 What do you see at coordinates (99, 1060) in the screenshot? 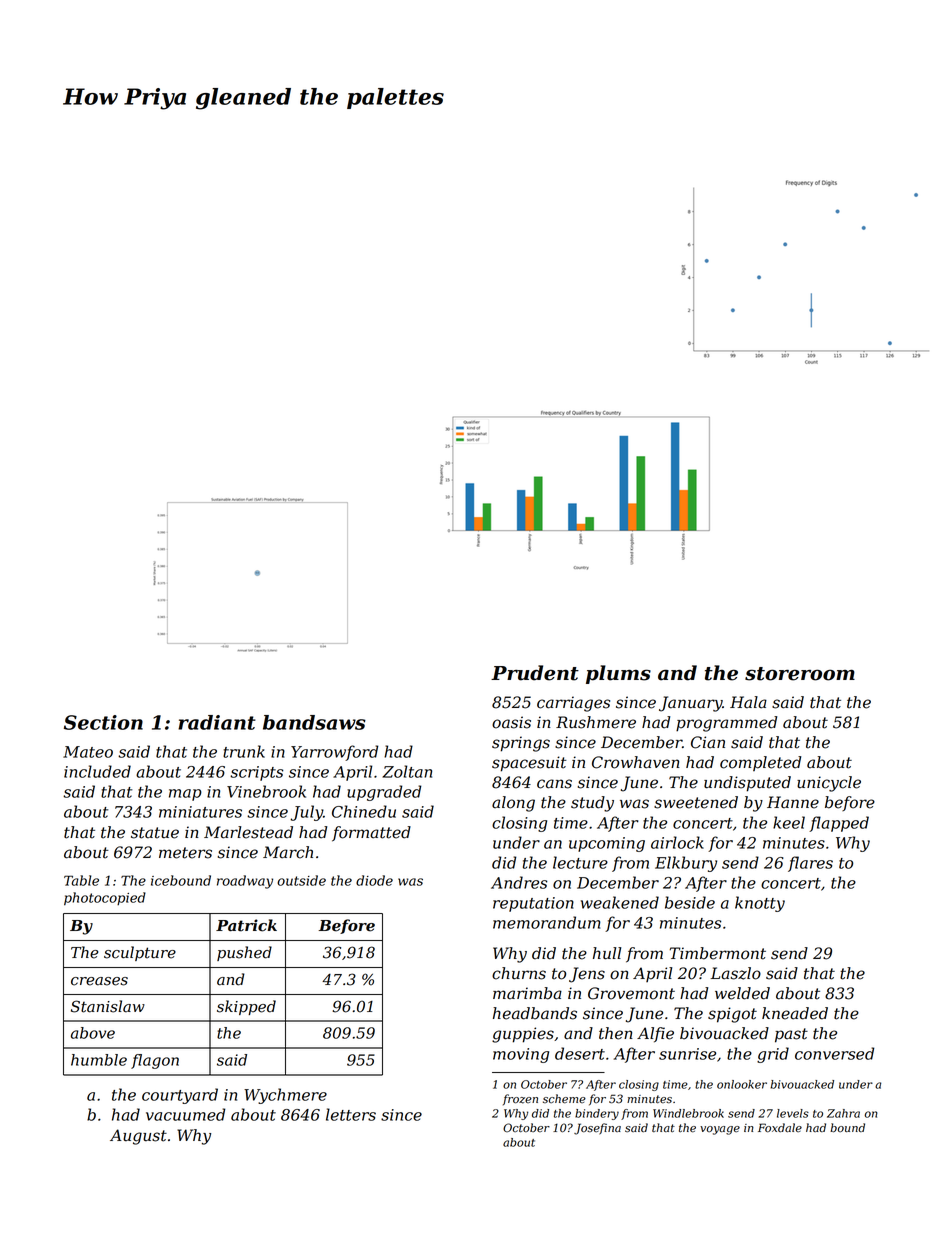
I see `humble` at bounding box center [99, 1060].
